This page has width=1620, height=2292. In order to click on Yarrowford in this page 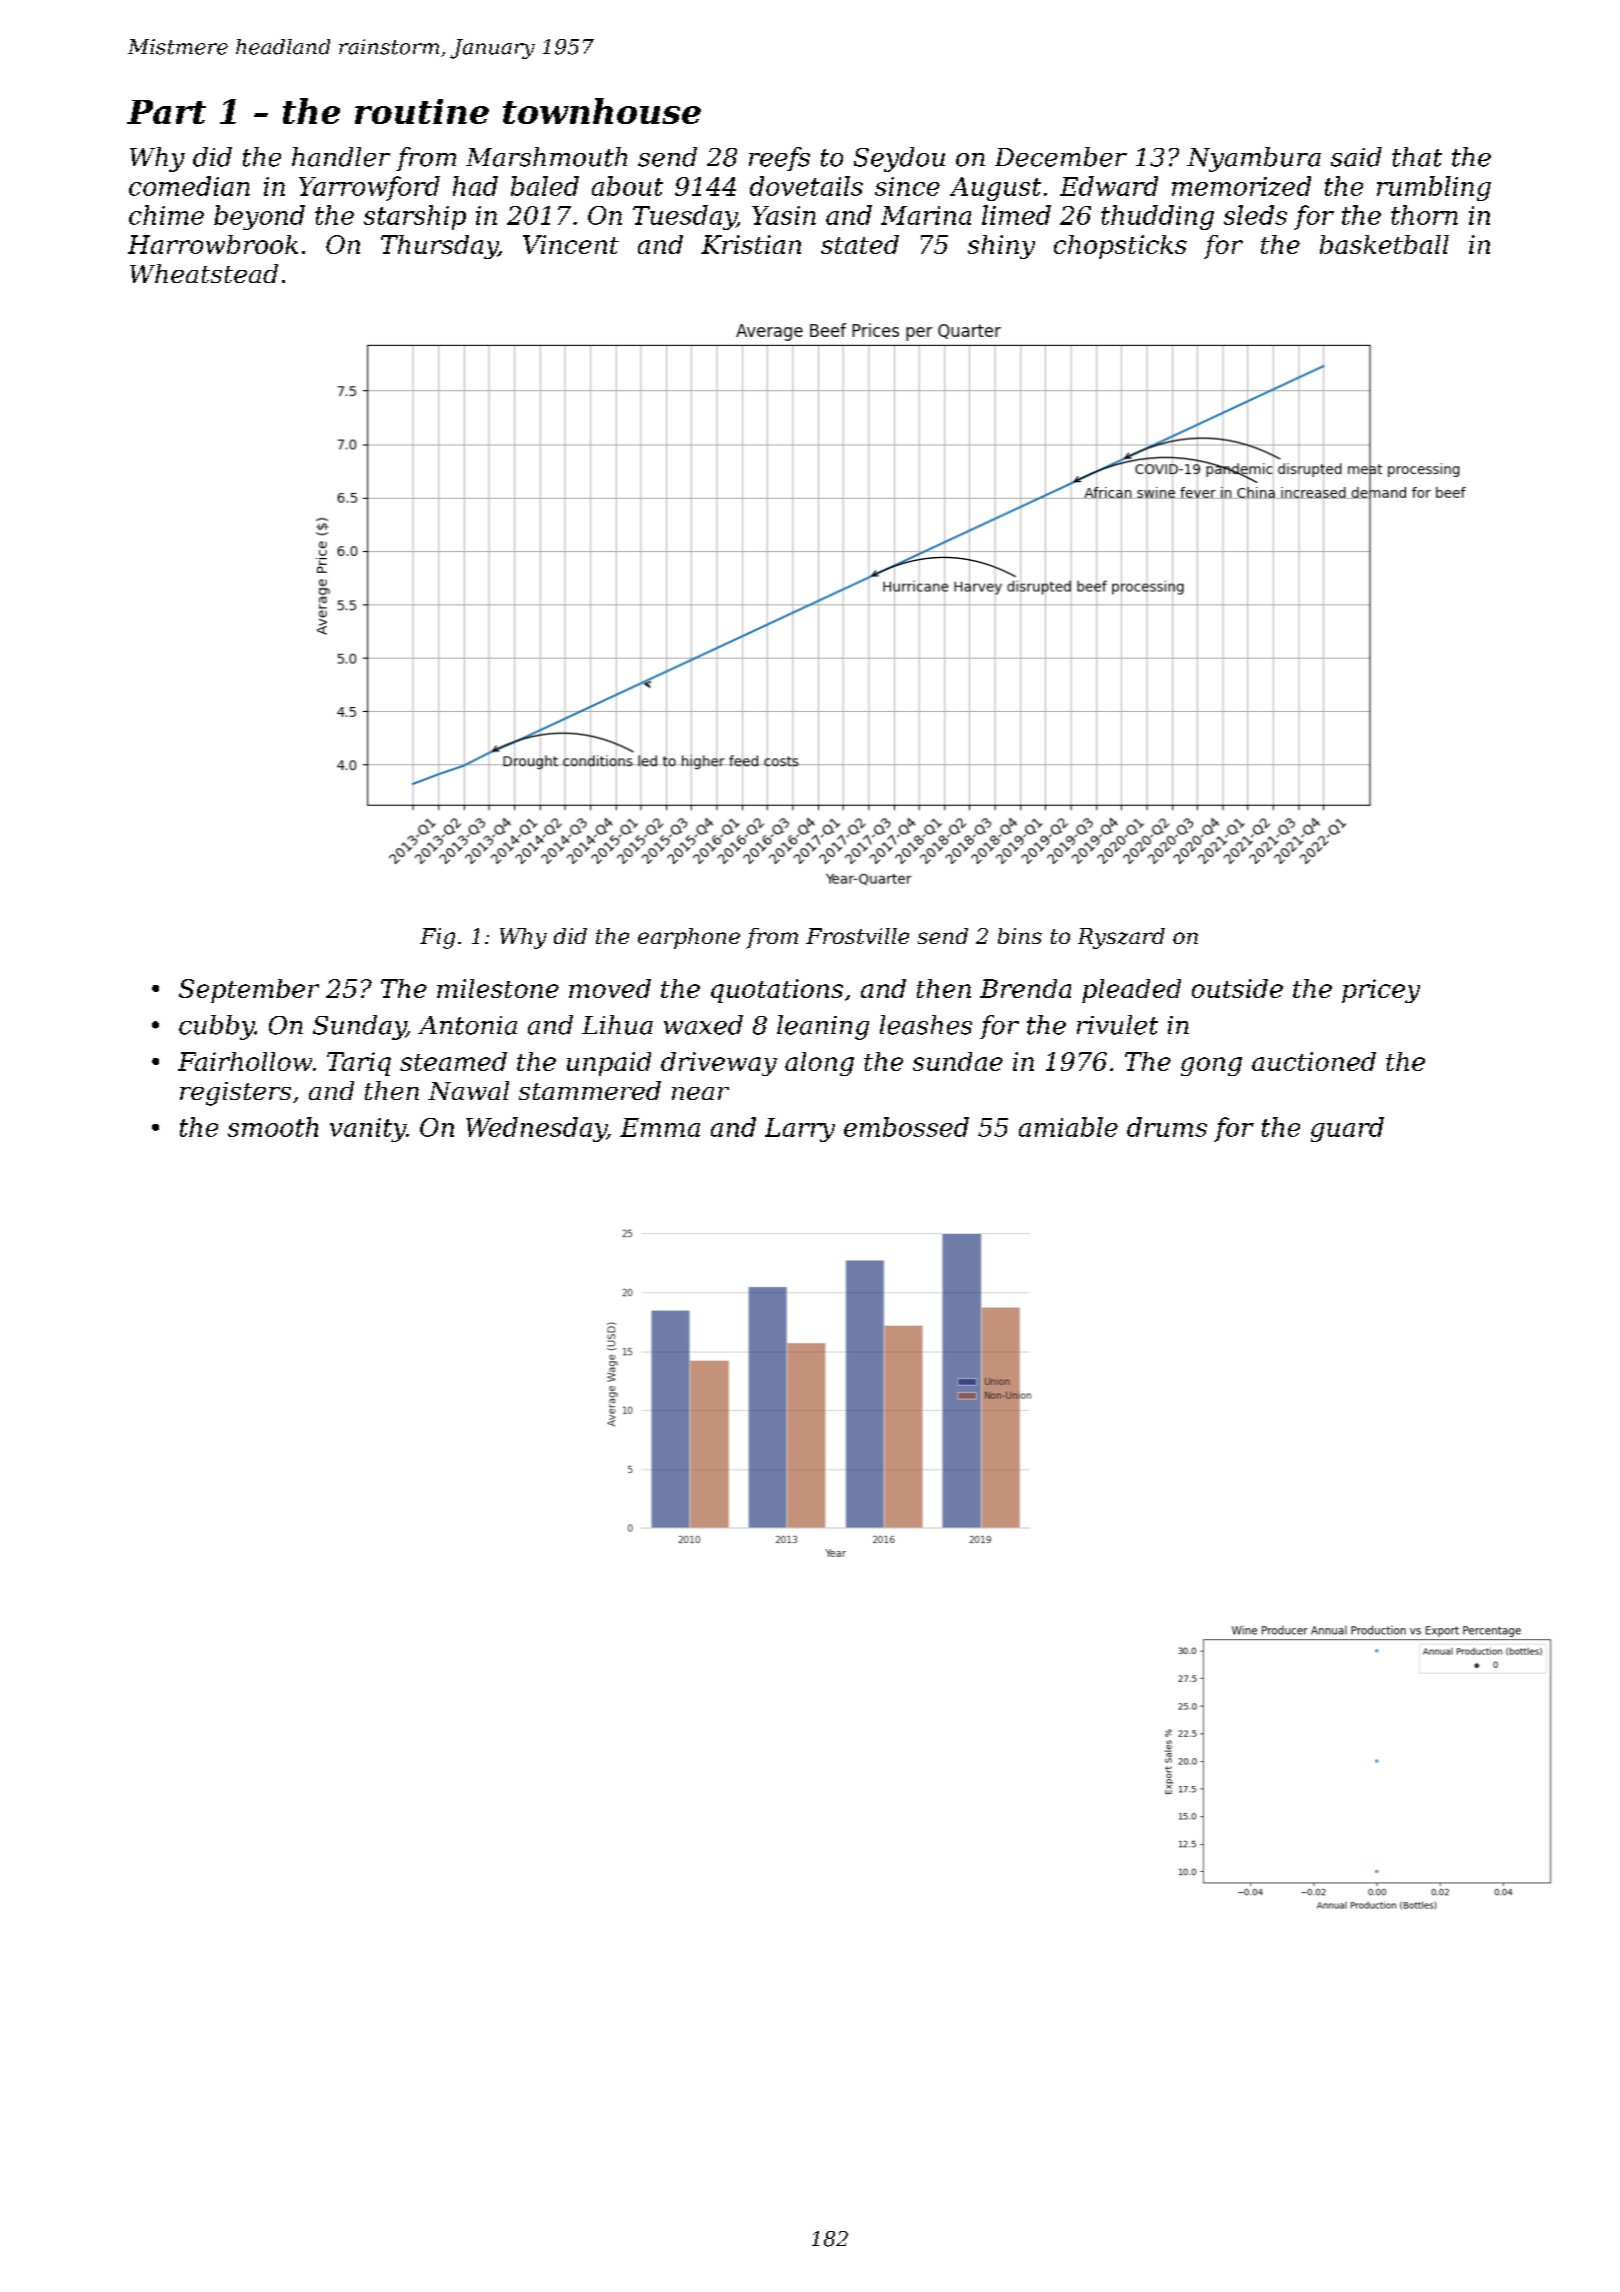, I will do `click(369, 188)`.
